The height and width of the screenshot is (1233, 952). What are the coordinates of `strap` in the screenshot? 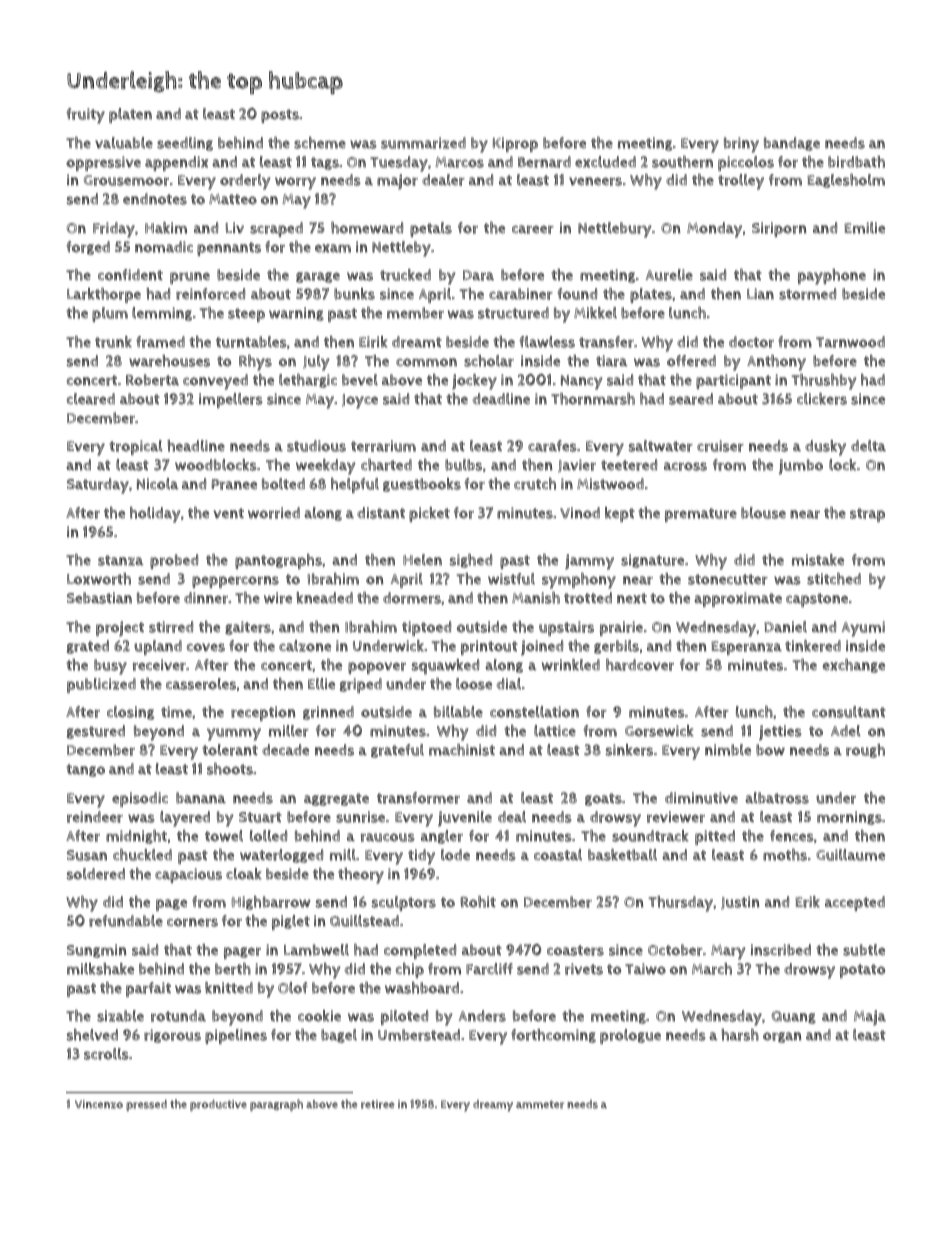 It's located at (867, 515).
